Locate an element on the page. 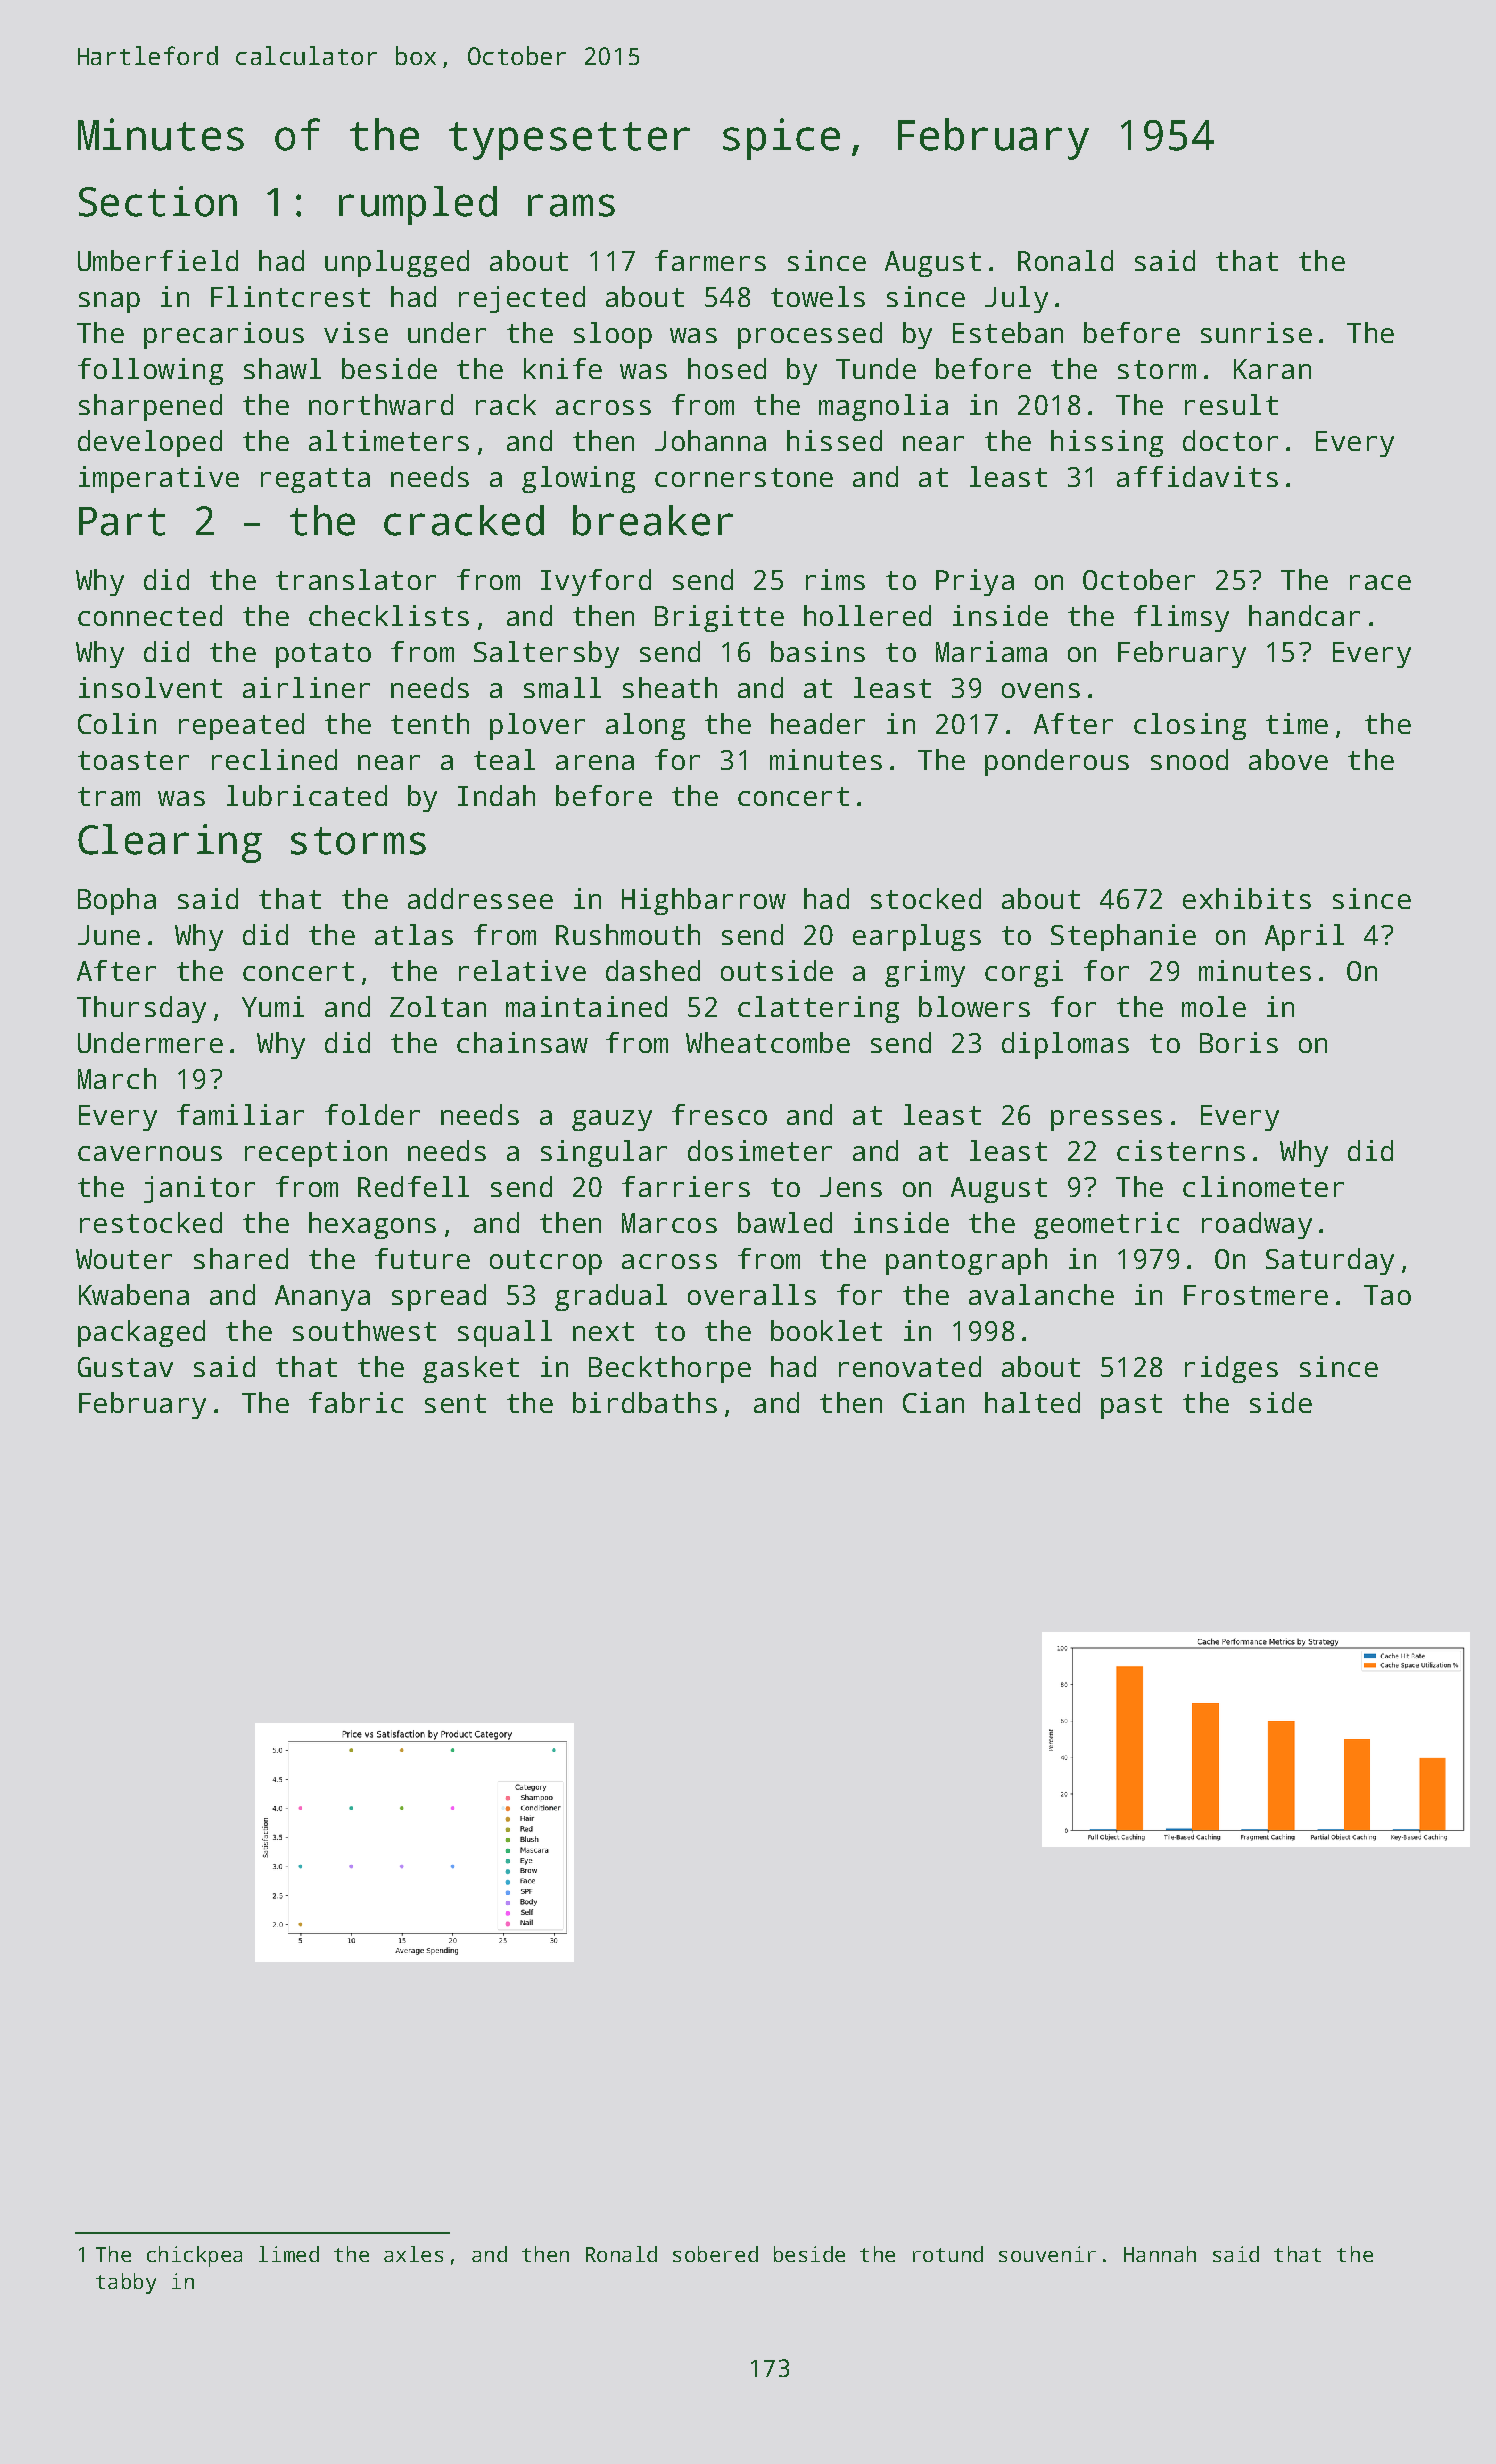  Gustav is located at coordinates (125, 1367).
